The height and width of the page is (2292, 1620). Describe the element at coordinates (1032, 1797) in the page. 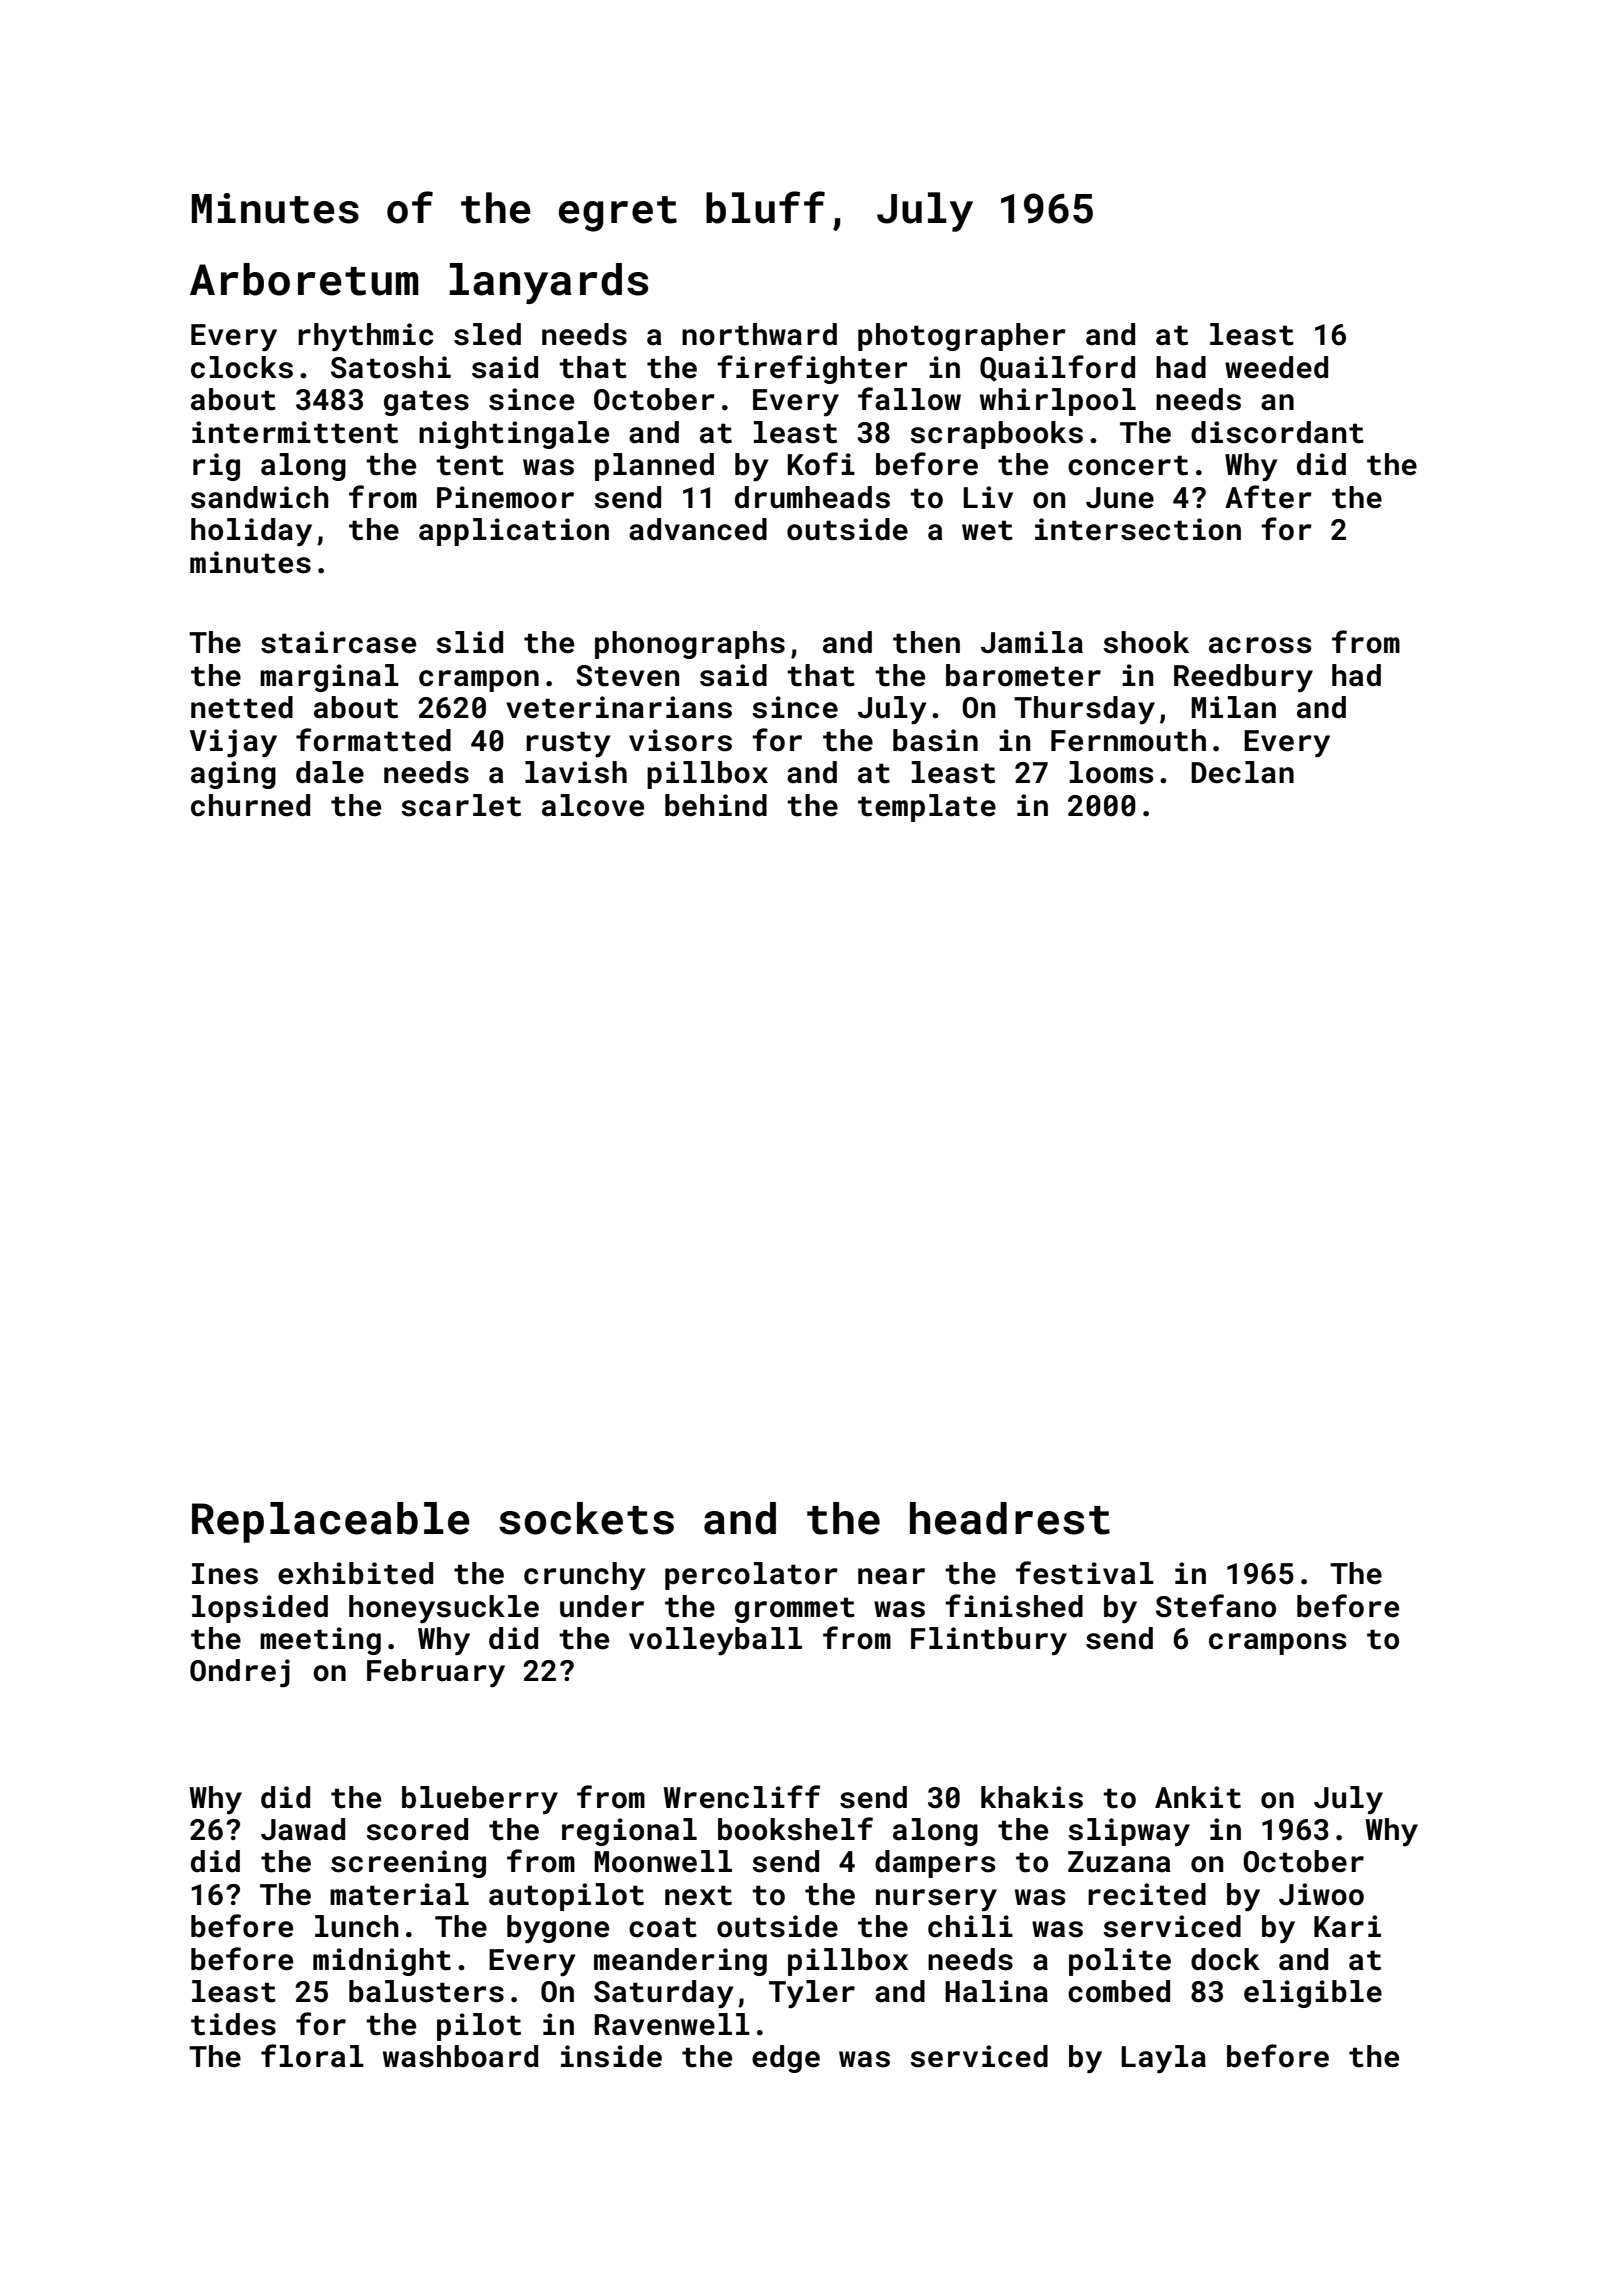

I see `khakis` at that location.
